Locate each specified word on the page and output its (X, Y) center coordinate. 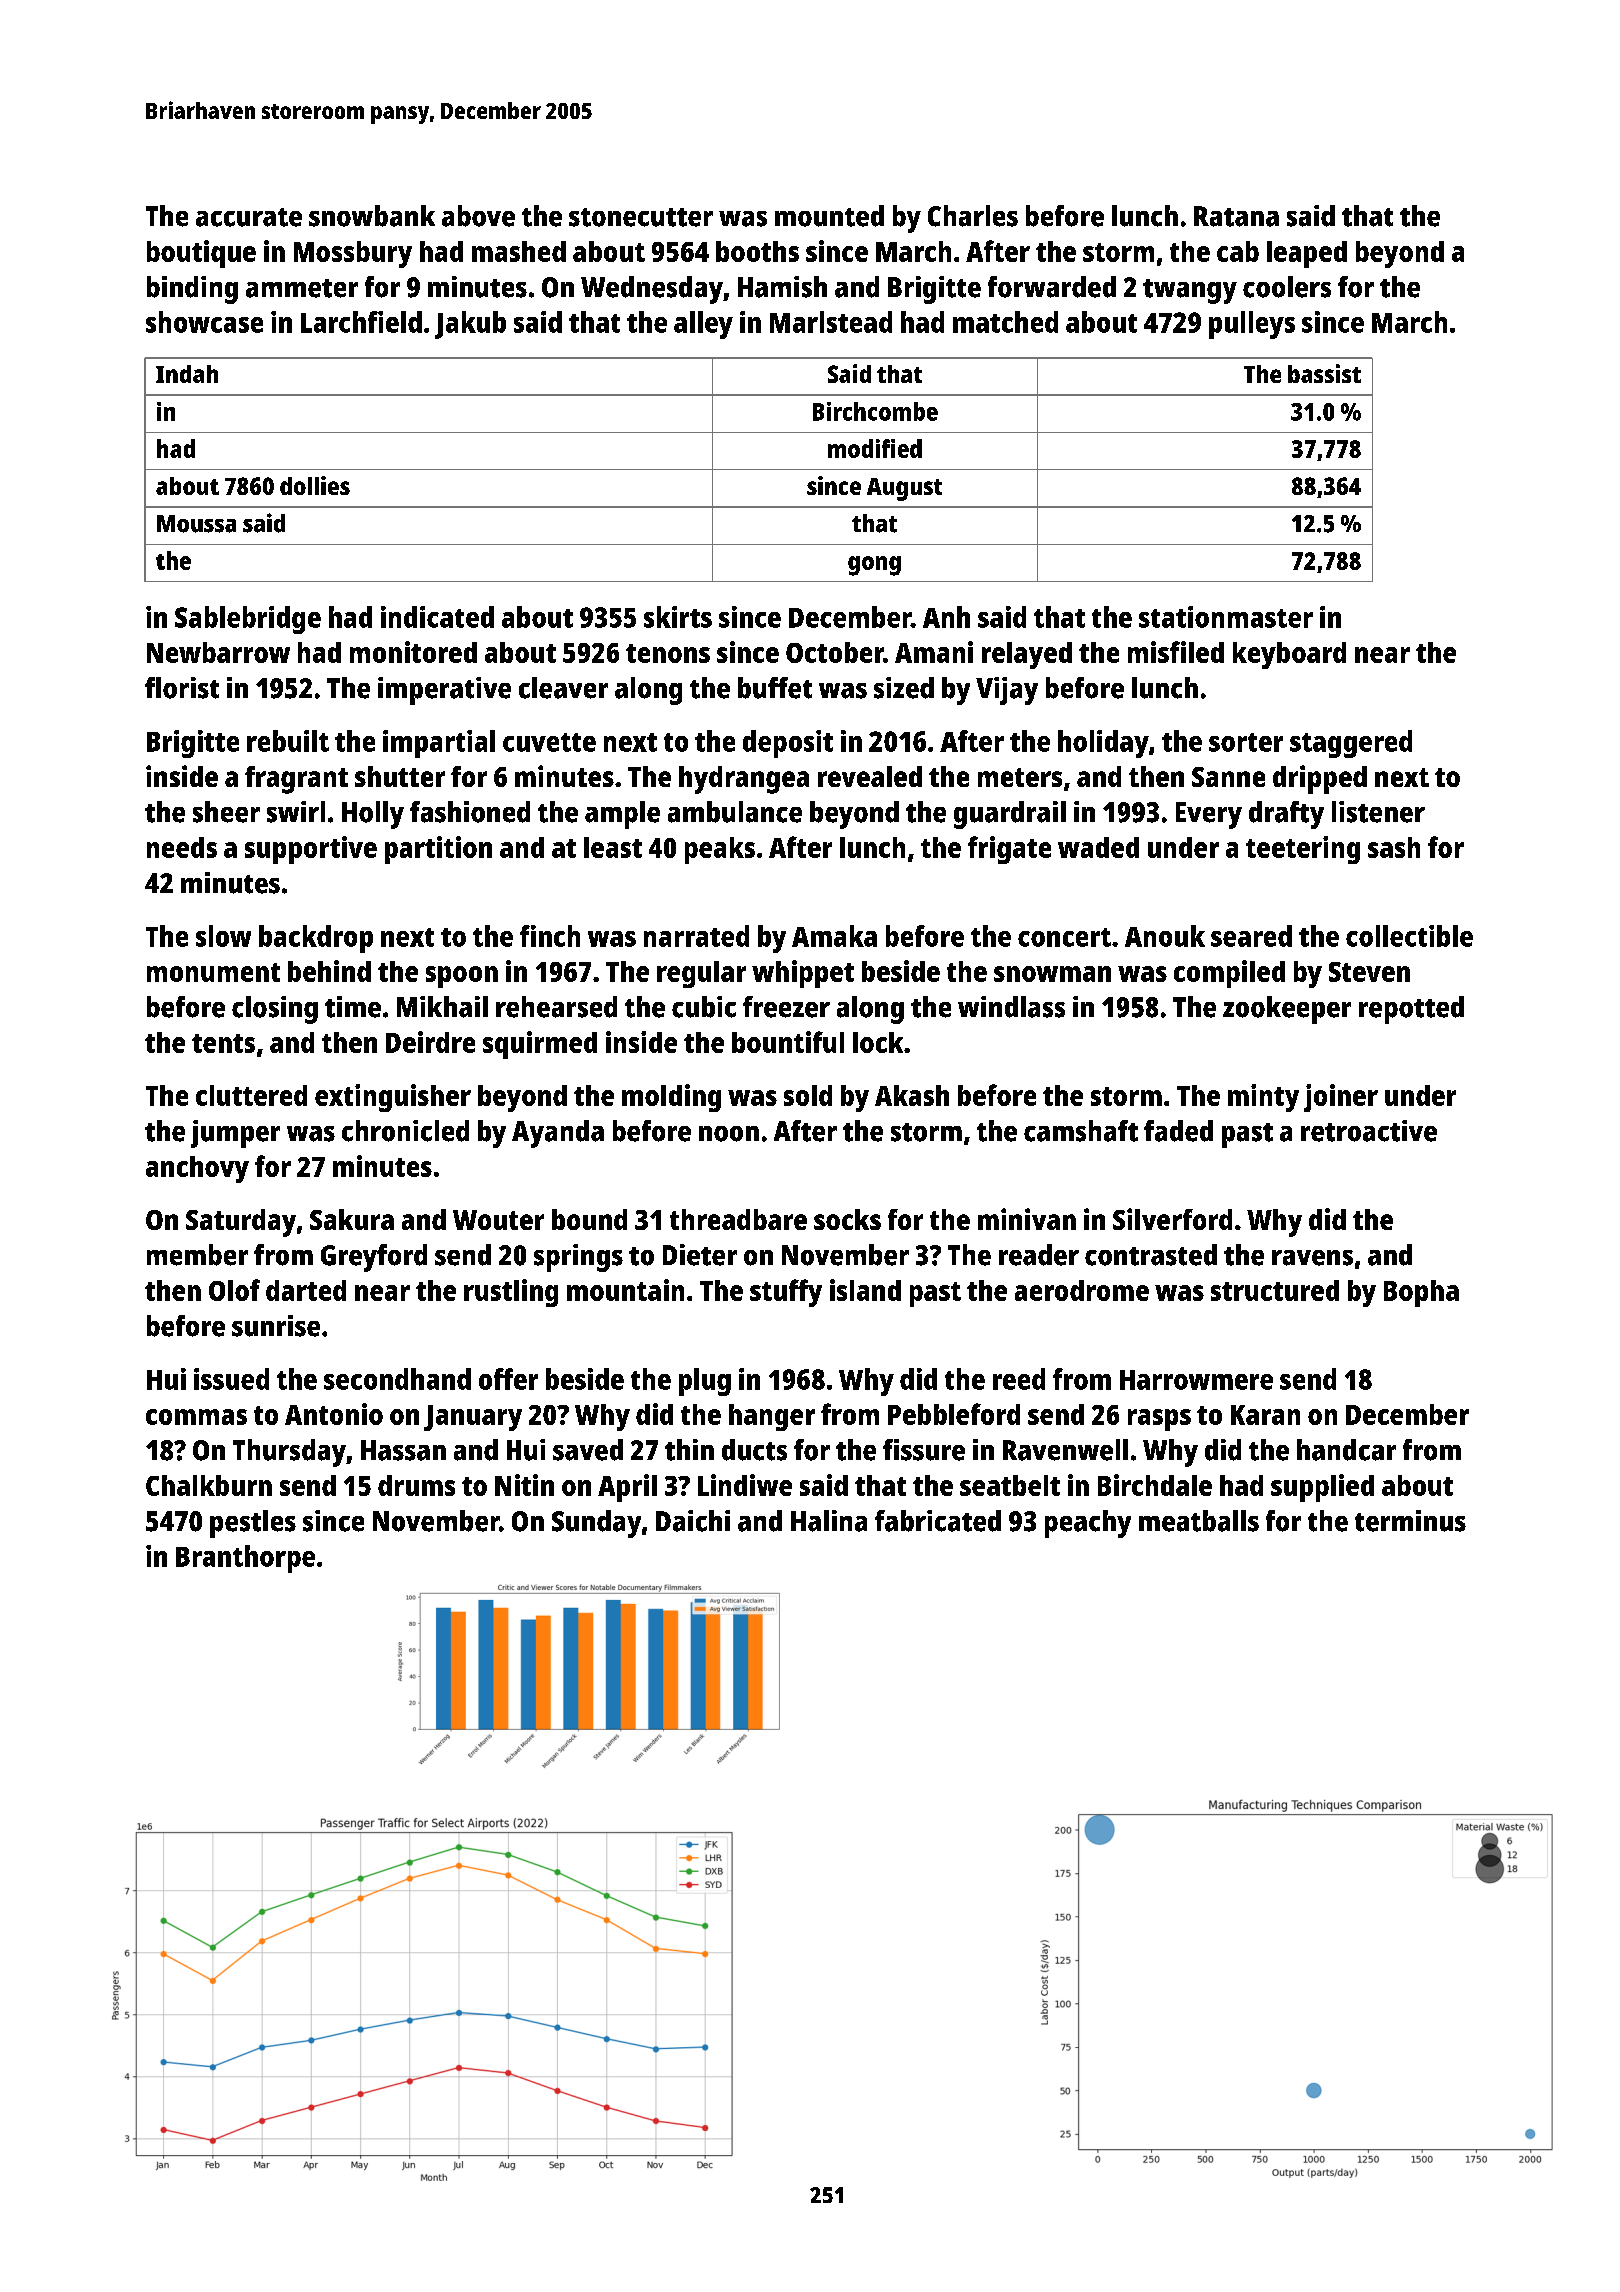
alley (703, 325)
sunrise (276, 1326)
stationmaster (1226, 617)
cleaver (563, 688)
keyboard (1289, 655)
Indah (187, 374)
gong (874, 566)
